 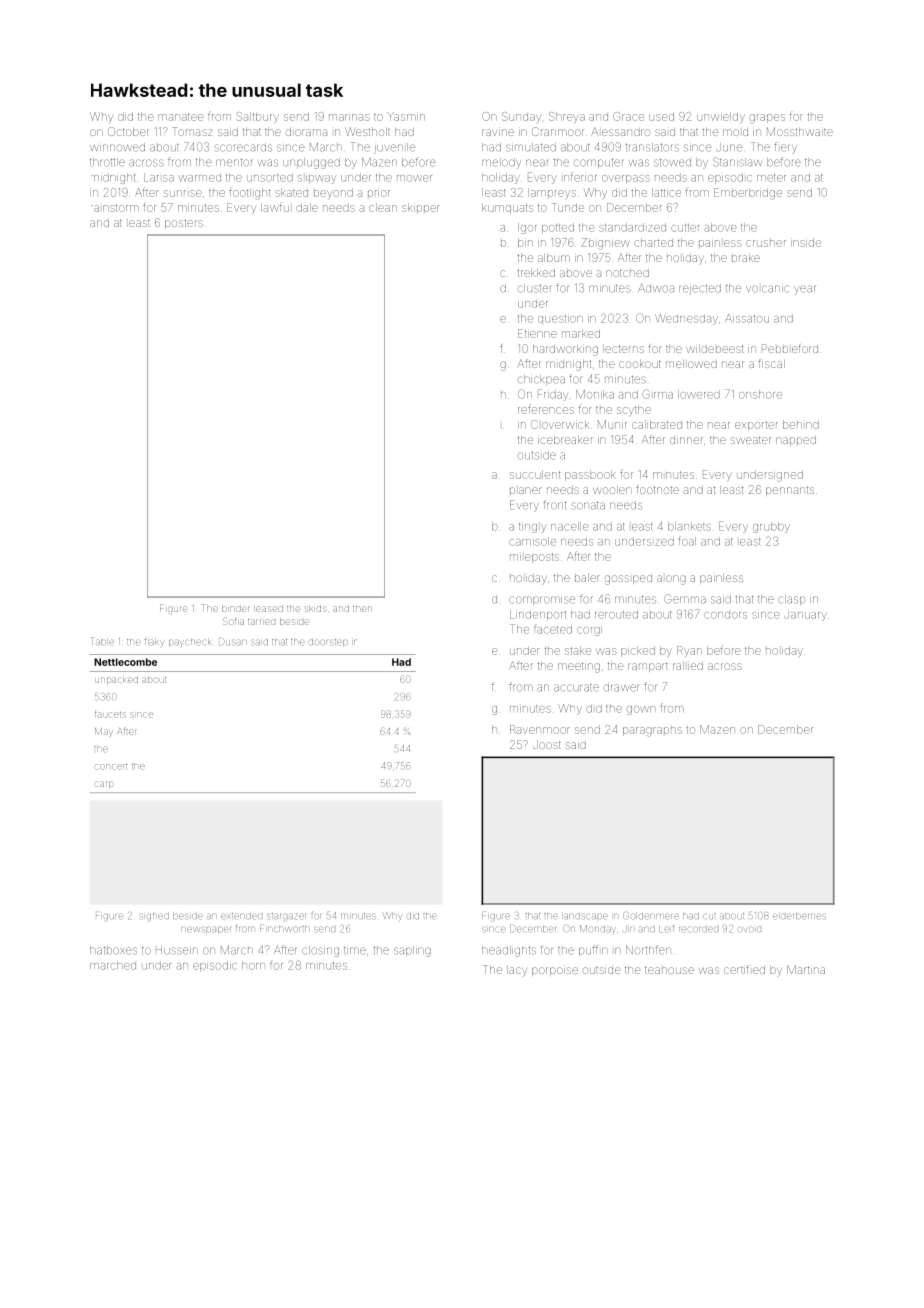 What do you see at coordinates (412, 951) in the screenshot?
I see `sapling` at bounding box center [412, 951].
